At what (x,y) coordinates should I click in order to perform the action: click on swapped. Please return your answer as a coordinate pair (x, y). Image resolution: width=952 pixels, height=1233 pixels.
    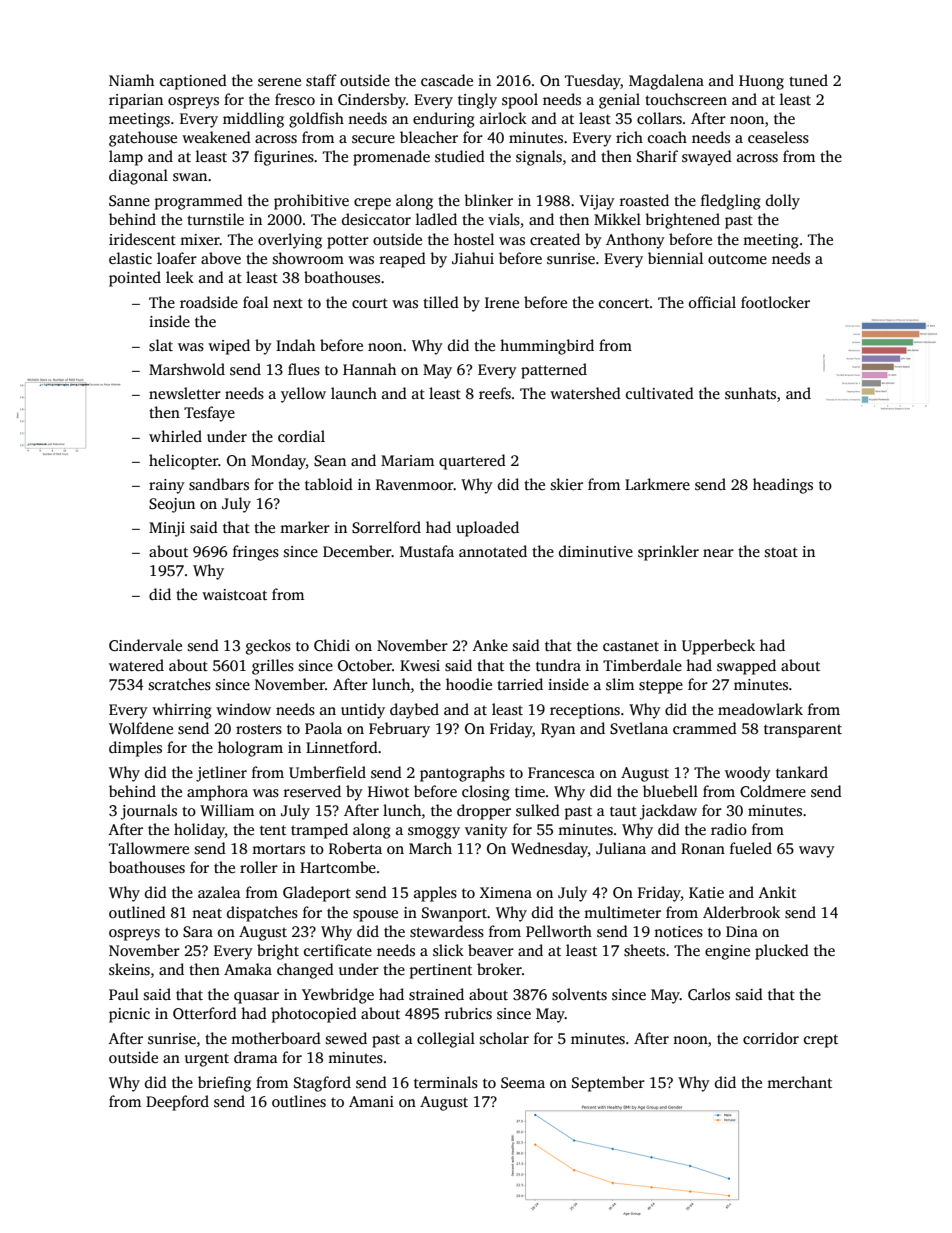
    Looking at the image, I should click on (746, 667).
